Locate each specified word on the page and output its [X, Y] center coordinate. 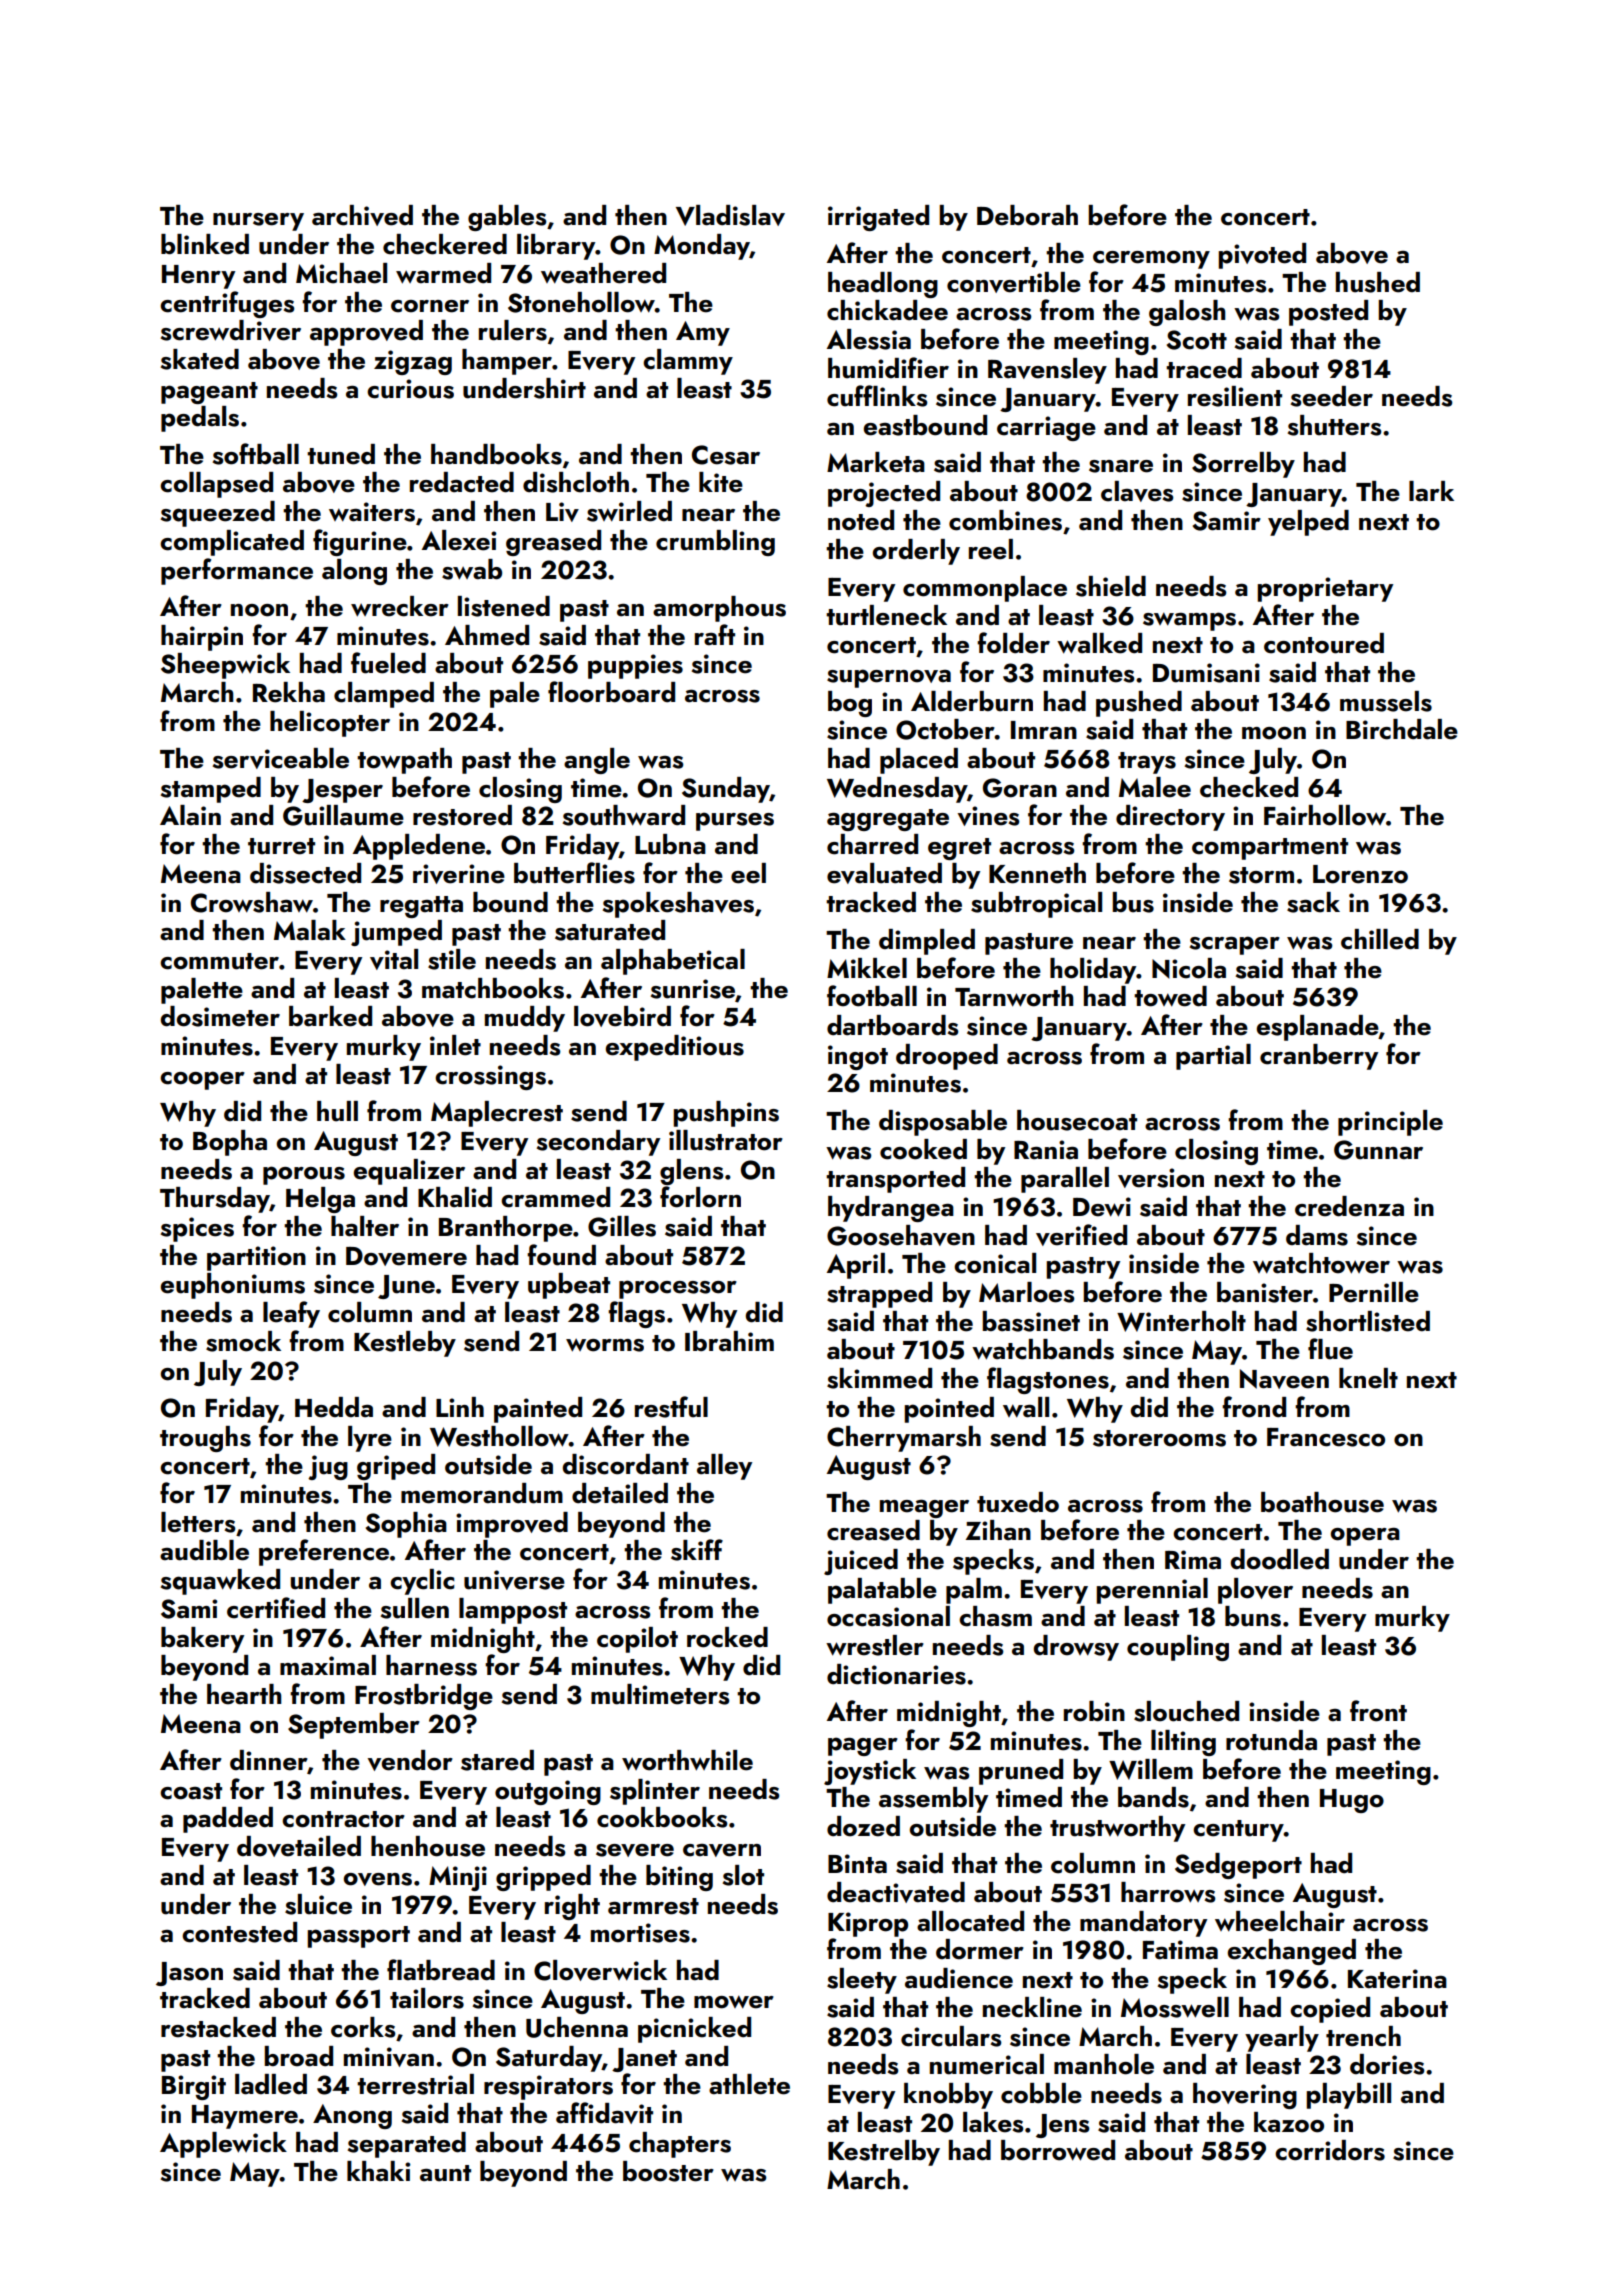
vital [394, 959]
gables [507, 218]
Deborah [1027, 215]
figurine [360, 542]
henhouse [428, 1846]
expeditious [675, 1048]
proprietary [1325, 589]
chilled [1380, 939]
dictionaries [896, 1674]
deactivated [896, 1892]
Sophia [406, 1525]
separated [407, 2145]
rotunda [1271, 1740]
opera [1365, 1536]
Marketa [876, 462]
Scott [1197, 340]
